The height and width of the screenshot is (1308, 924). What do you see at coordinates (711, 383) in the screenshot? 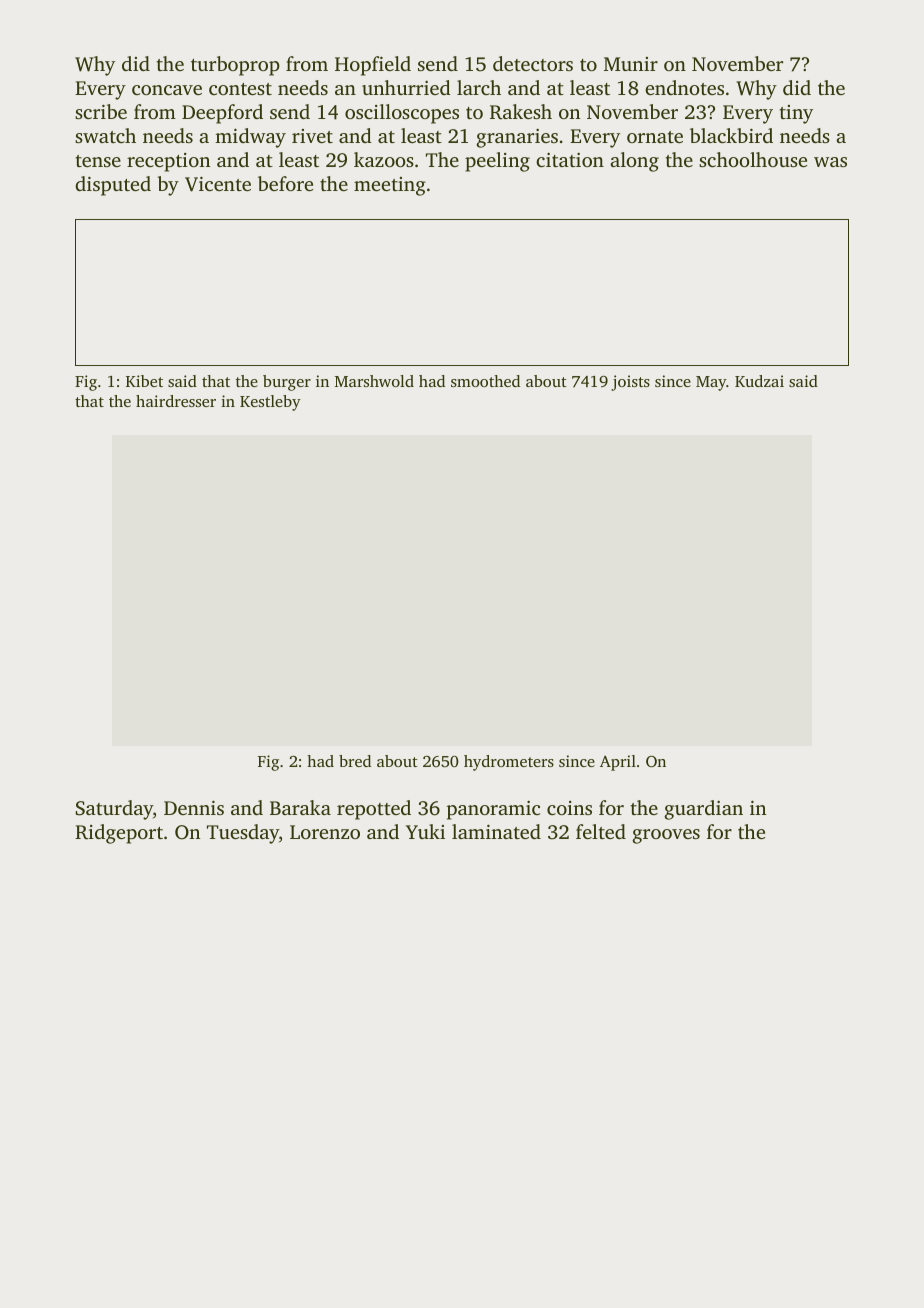
I see `May` at bounding box center [711, 383].
